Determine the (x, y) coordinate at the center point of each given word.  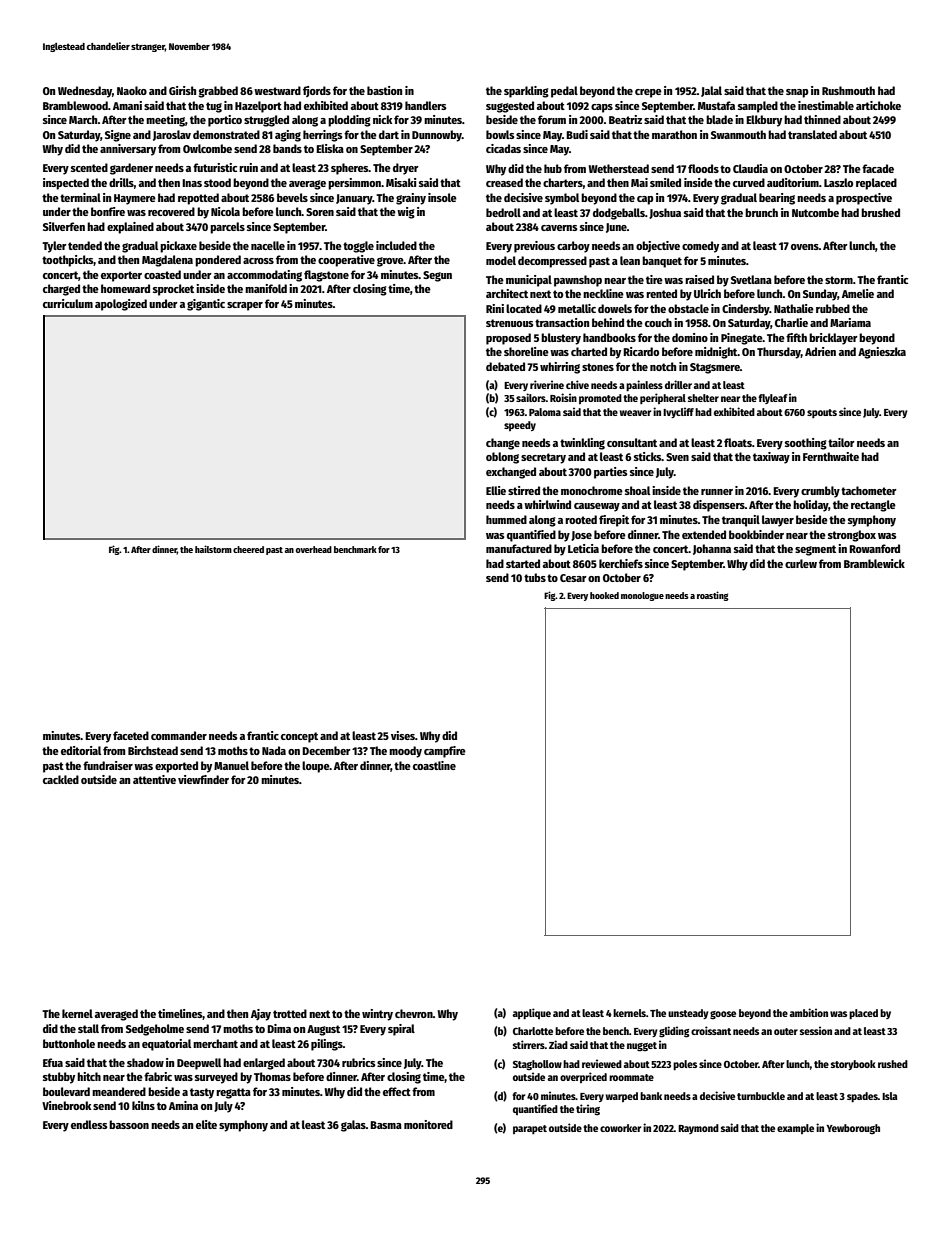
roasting (713, 596)
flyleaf (773, 399)
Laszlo (838, 182)
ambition (809, 1012)
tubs (535, 577)
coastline (434, 765)
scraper (245, 306)
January (354, 199)
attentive (154, 779)
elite (206, 1124)
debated (505, 366)
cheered (248, 549)
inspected (66, 184)
